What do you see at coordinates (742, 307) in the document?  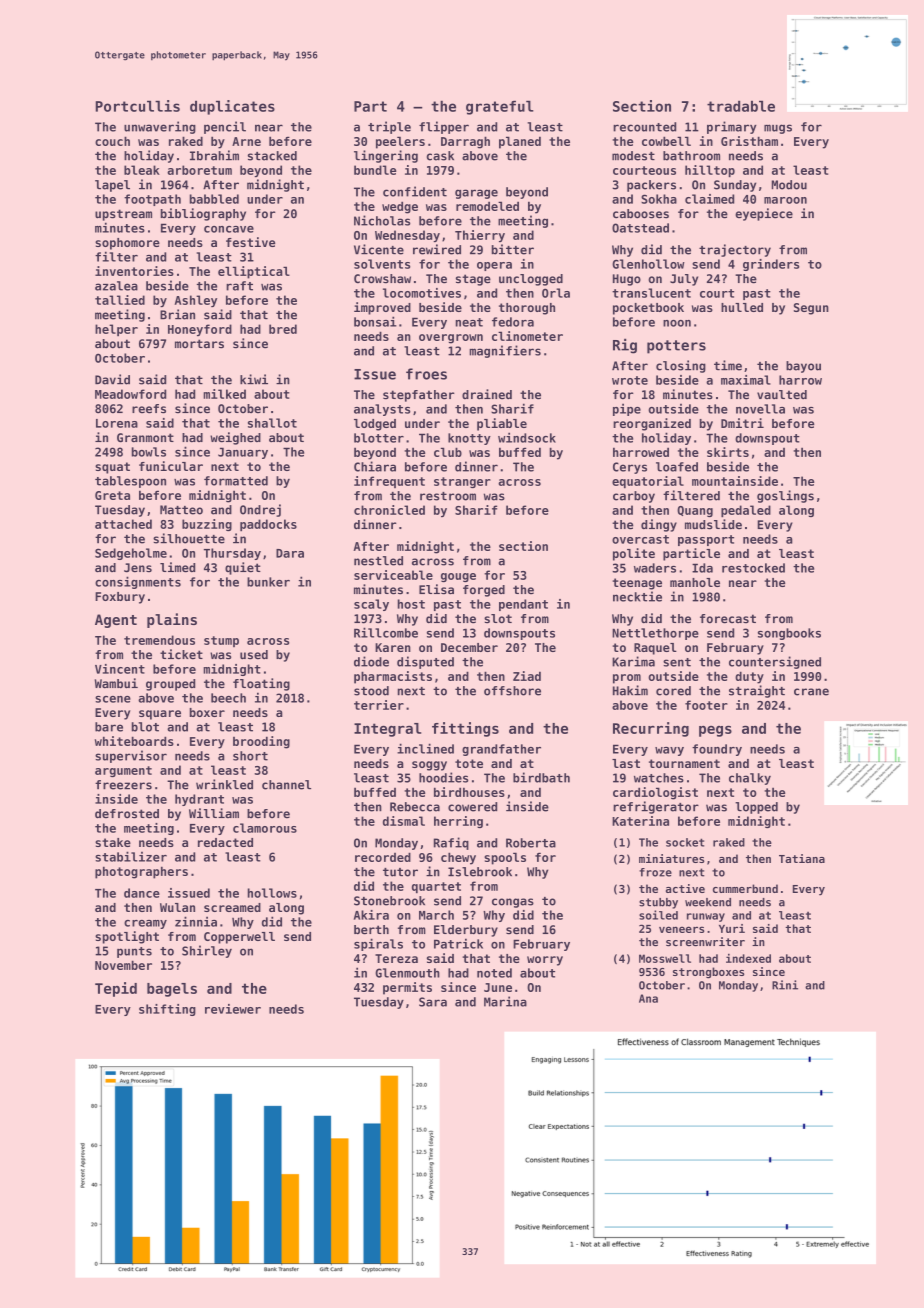 I see `hulled` at bounding box center [742, 307].
